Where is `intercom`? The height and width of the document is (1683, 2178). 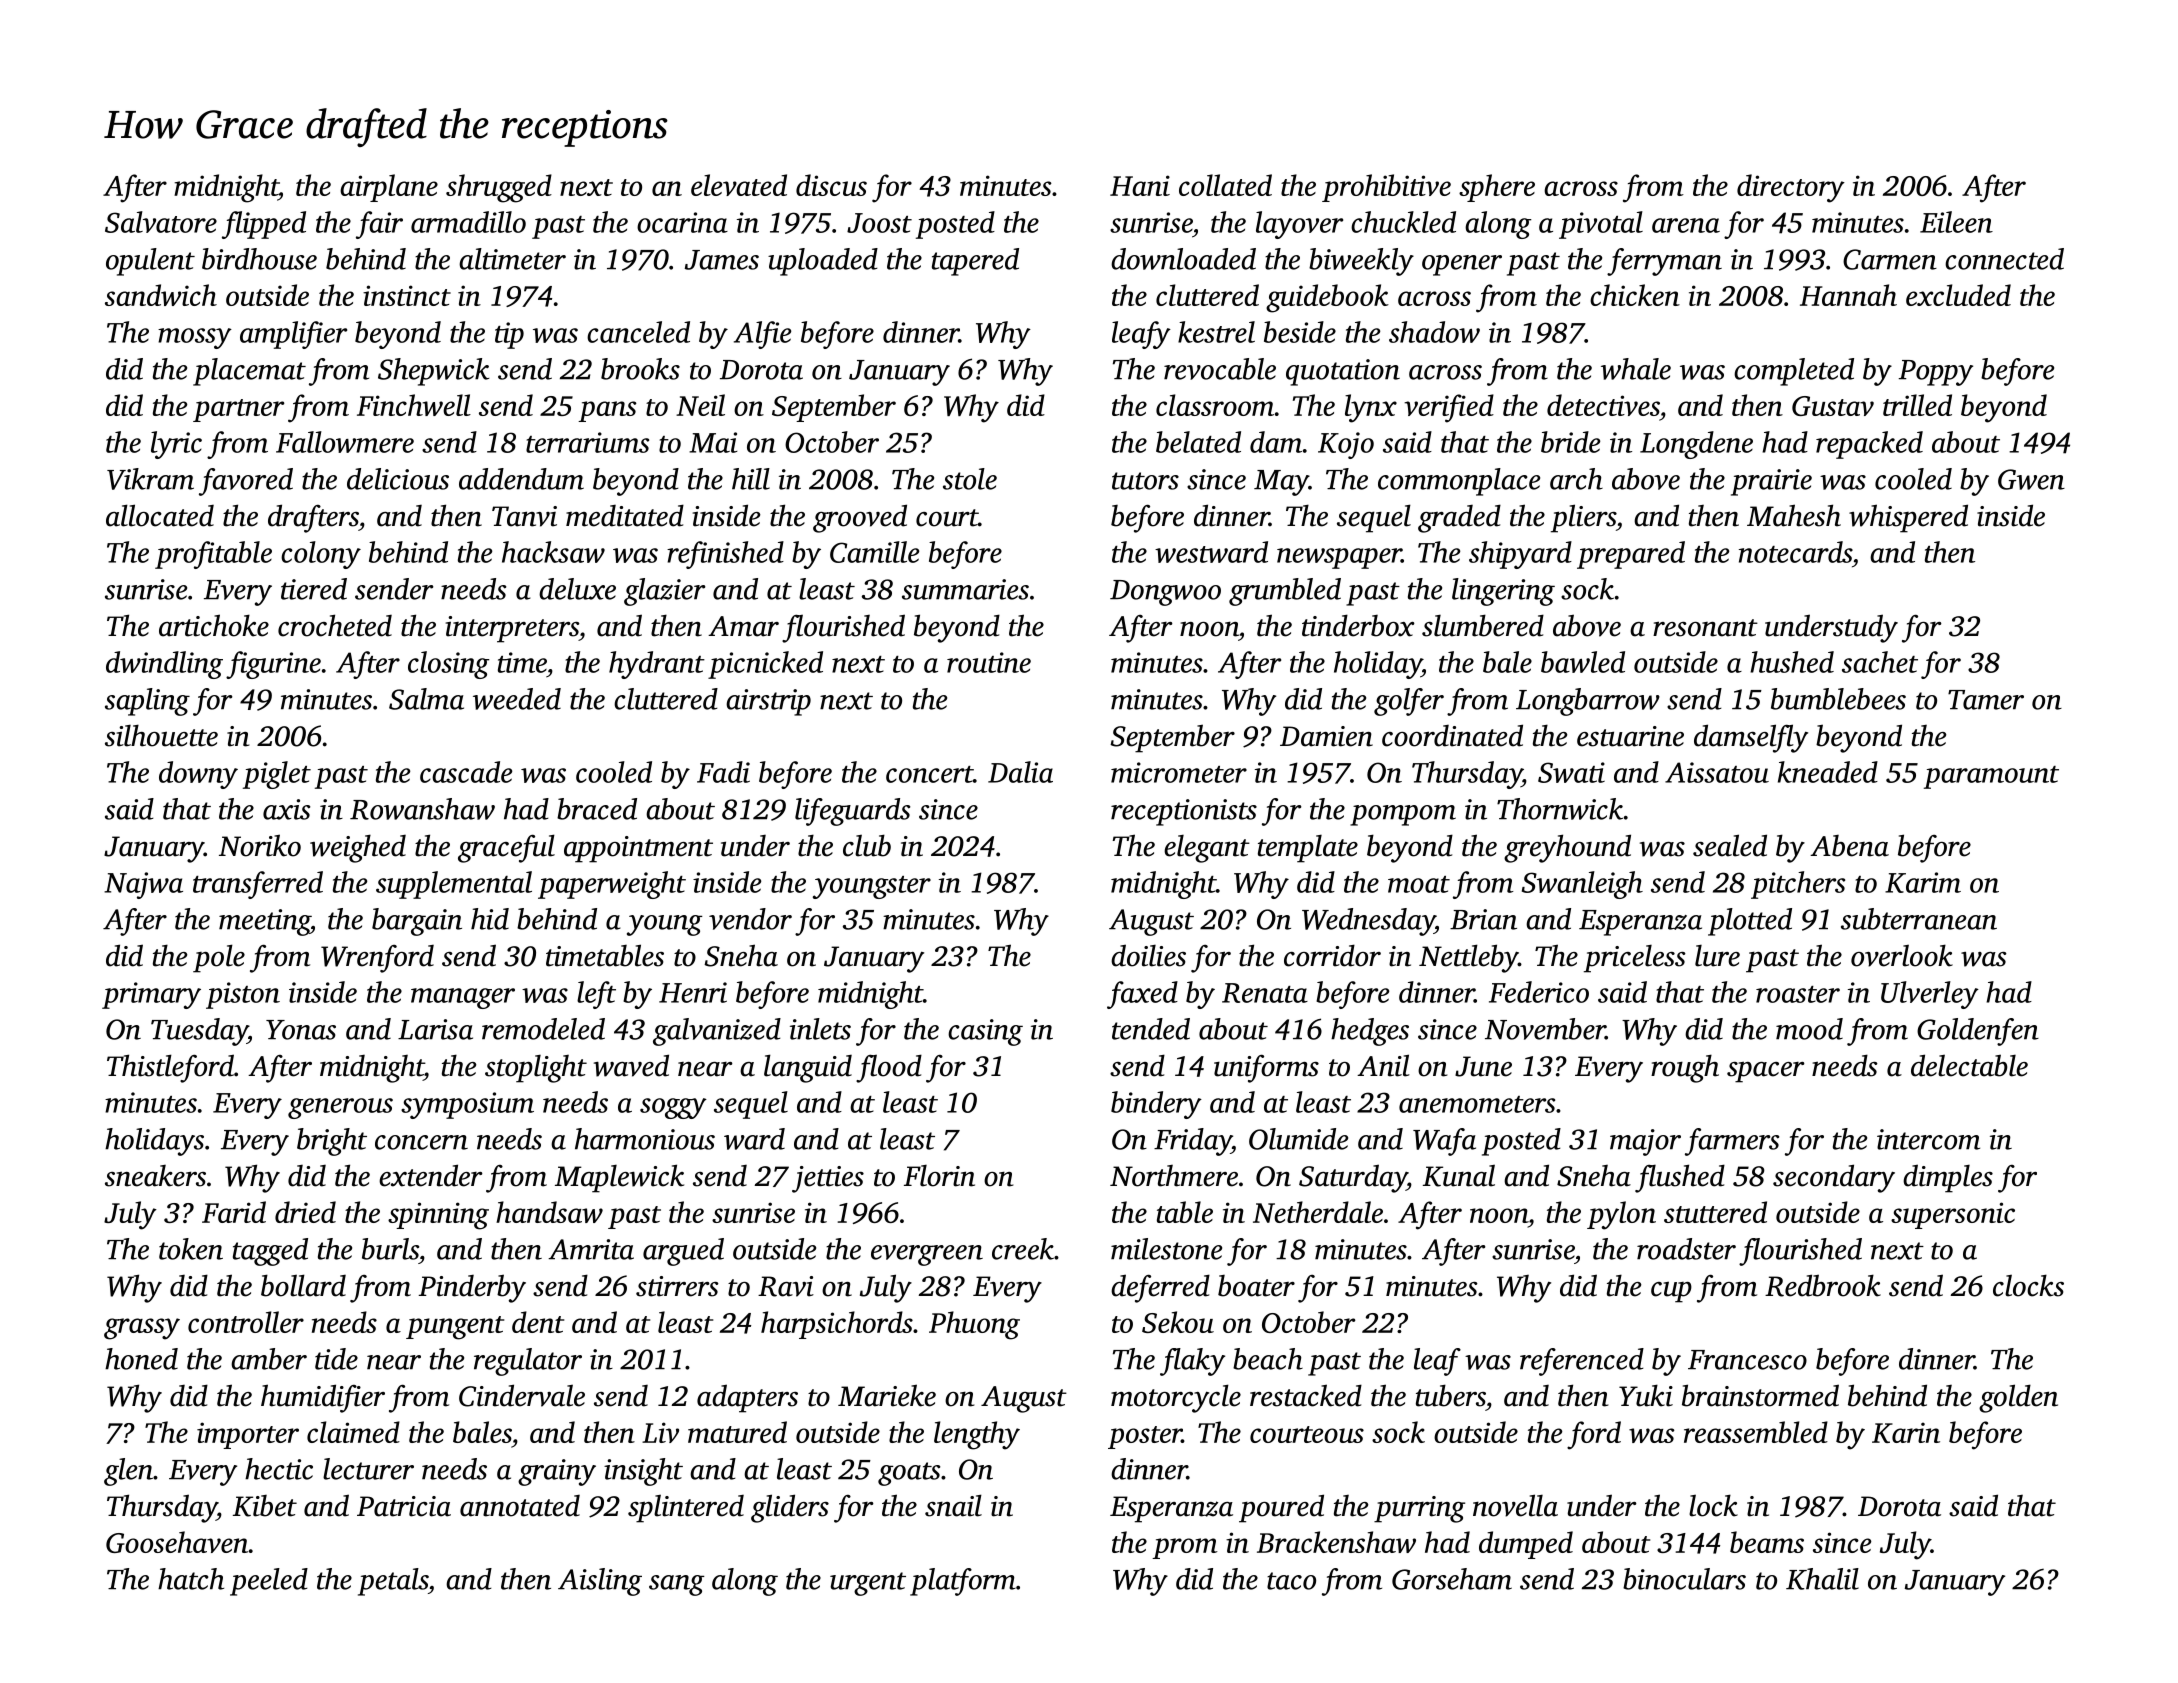 intercom is located at coordinates (1928, 1139).
